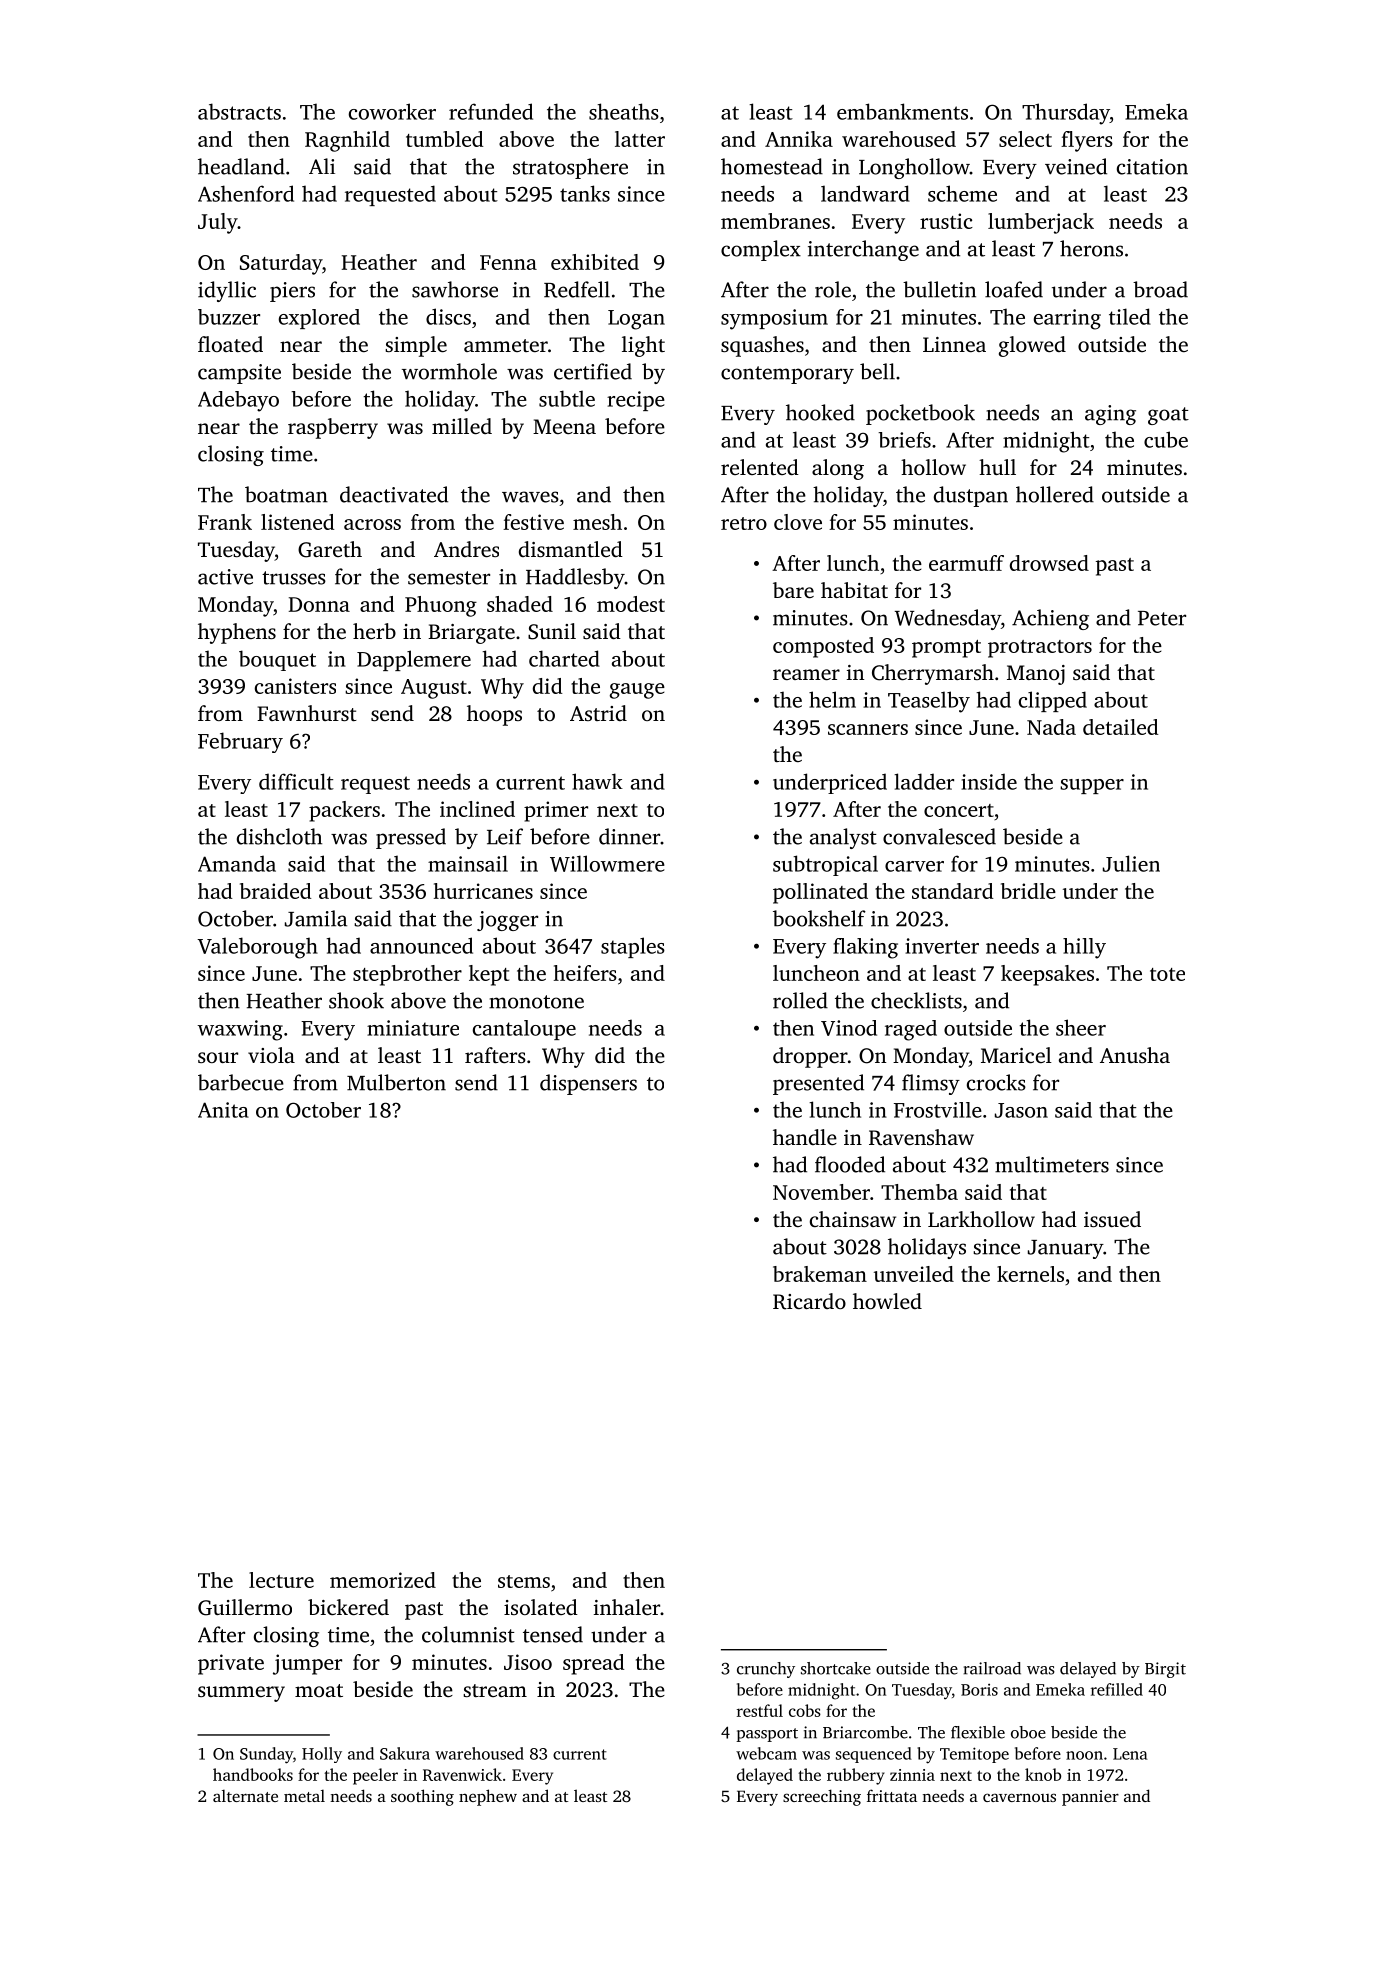 Image resolution: width=1386 pixels, height=1969 pixels. What do you see at coordinates (1130, 1754) in the screenshot?
I see `Lena` at bounding box center [1130, 1754].
